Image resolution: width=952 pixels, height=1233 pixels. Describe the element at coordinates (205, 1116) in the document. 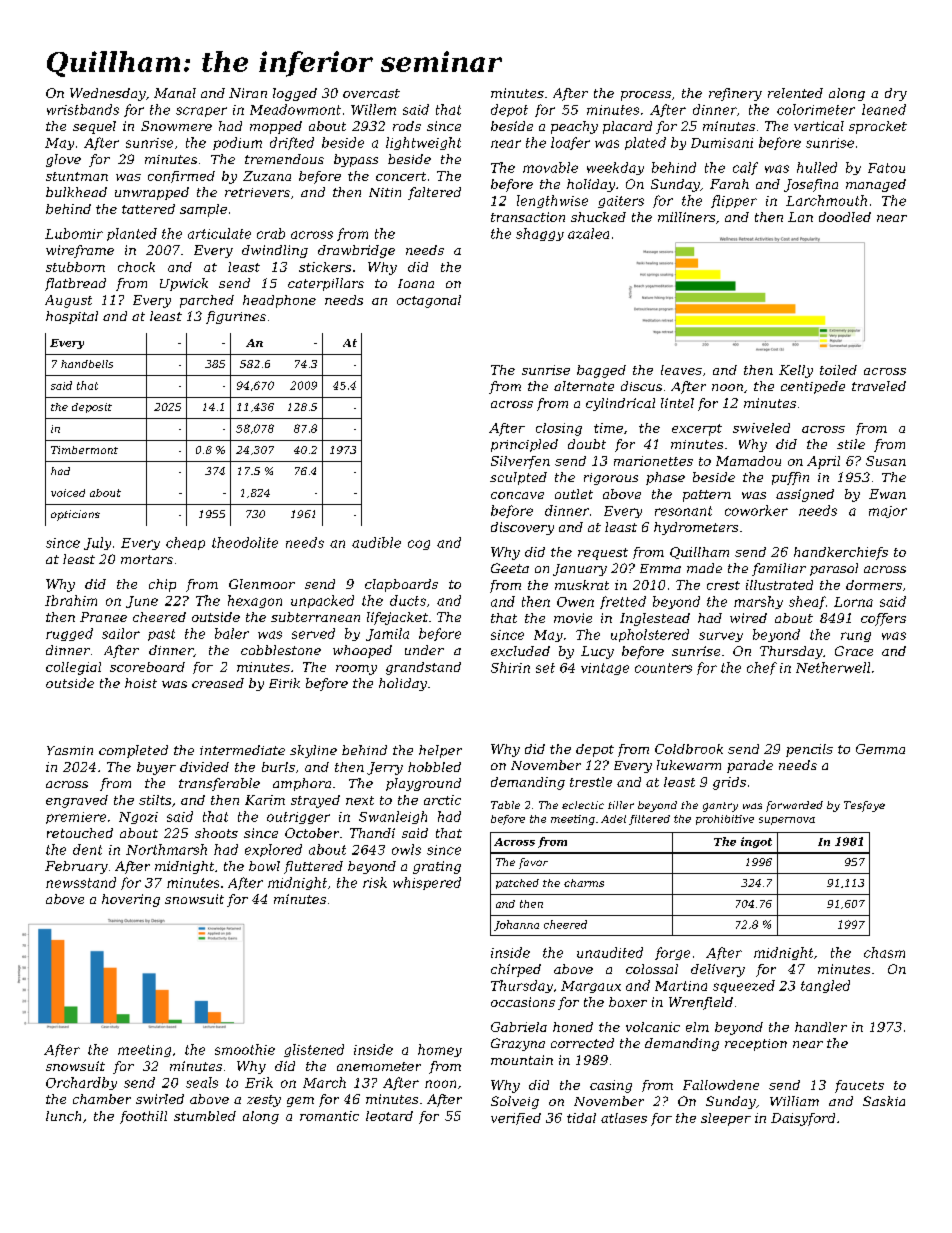

I see `stumbled` at that location.
